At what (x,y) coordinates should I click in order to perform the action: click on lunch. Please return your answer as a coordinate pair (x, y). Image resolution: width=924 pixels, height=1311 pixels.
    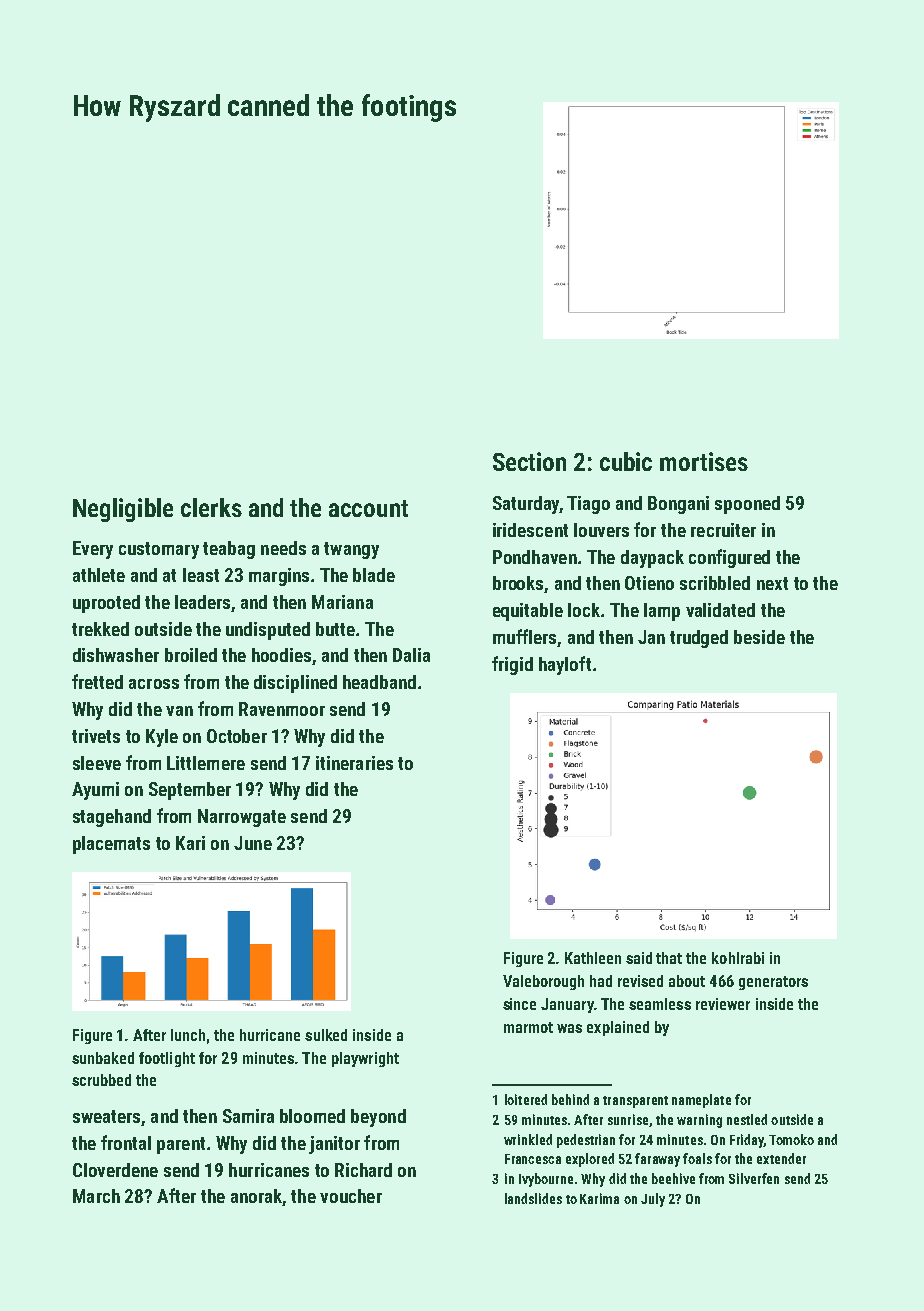
    Looking at the image, I should click on (188, 1035).
